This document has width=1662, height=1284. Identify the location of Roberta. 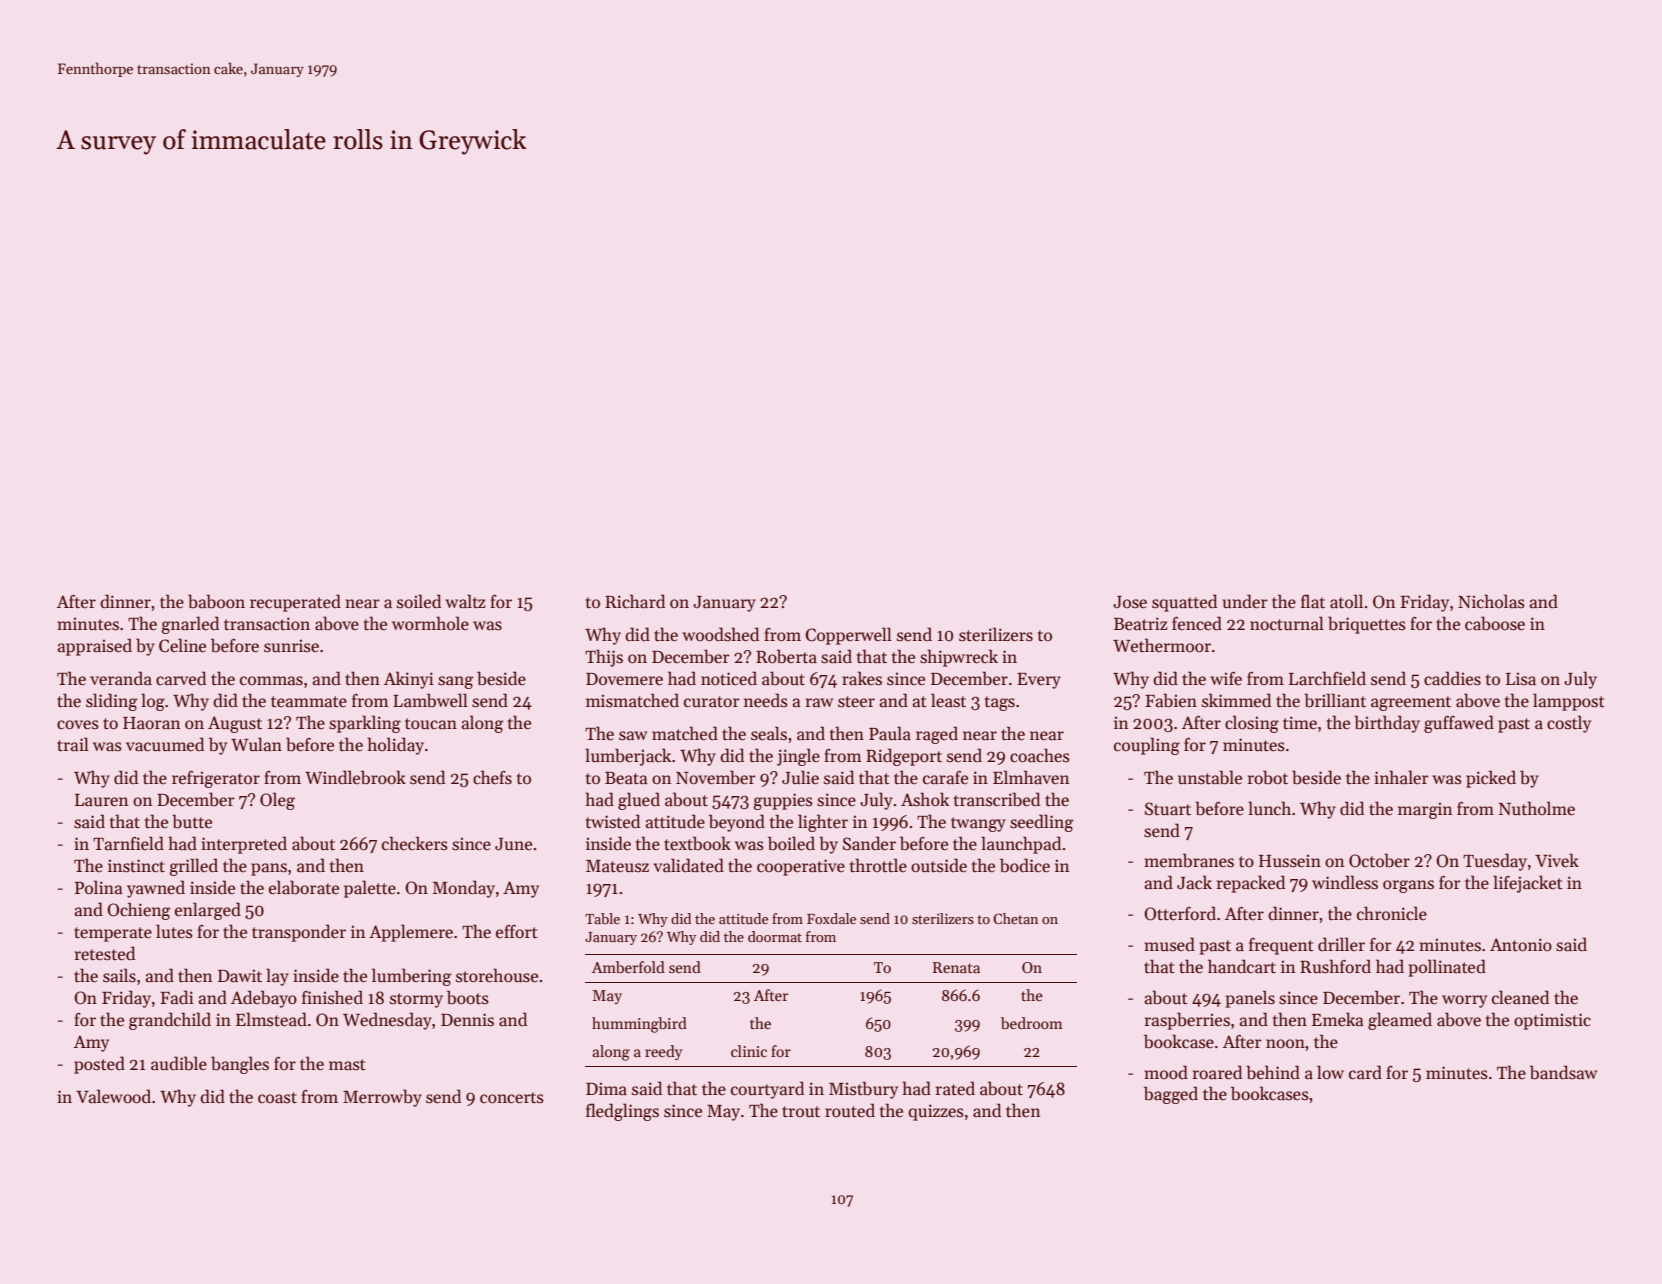
(786, 656).
